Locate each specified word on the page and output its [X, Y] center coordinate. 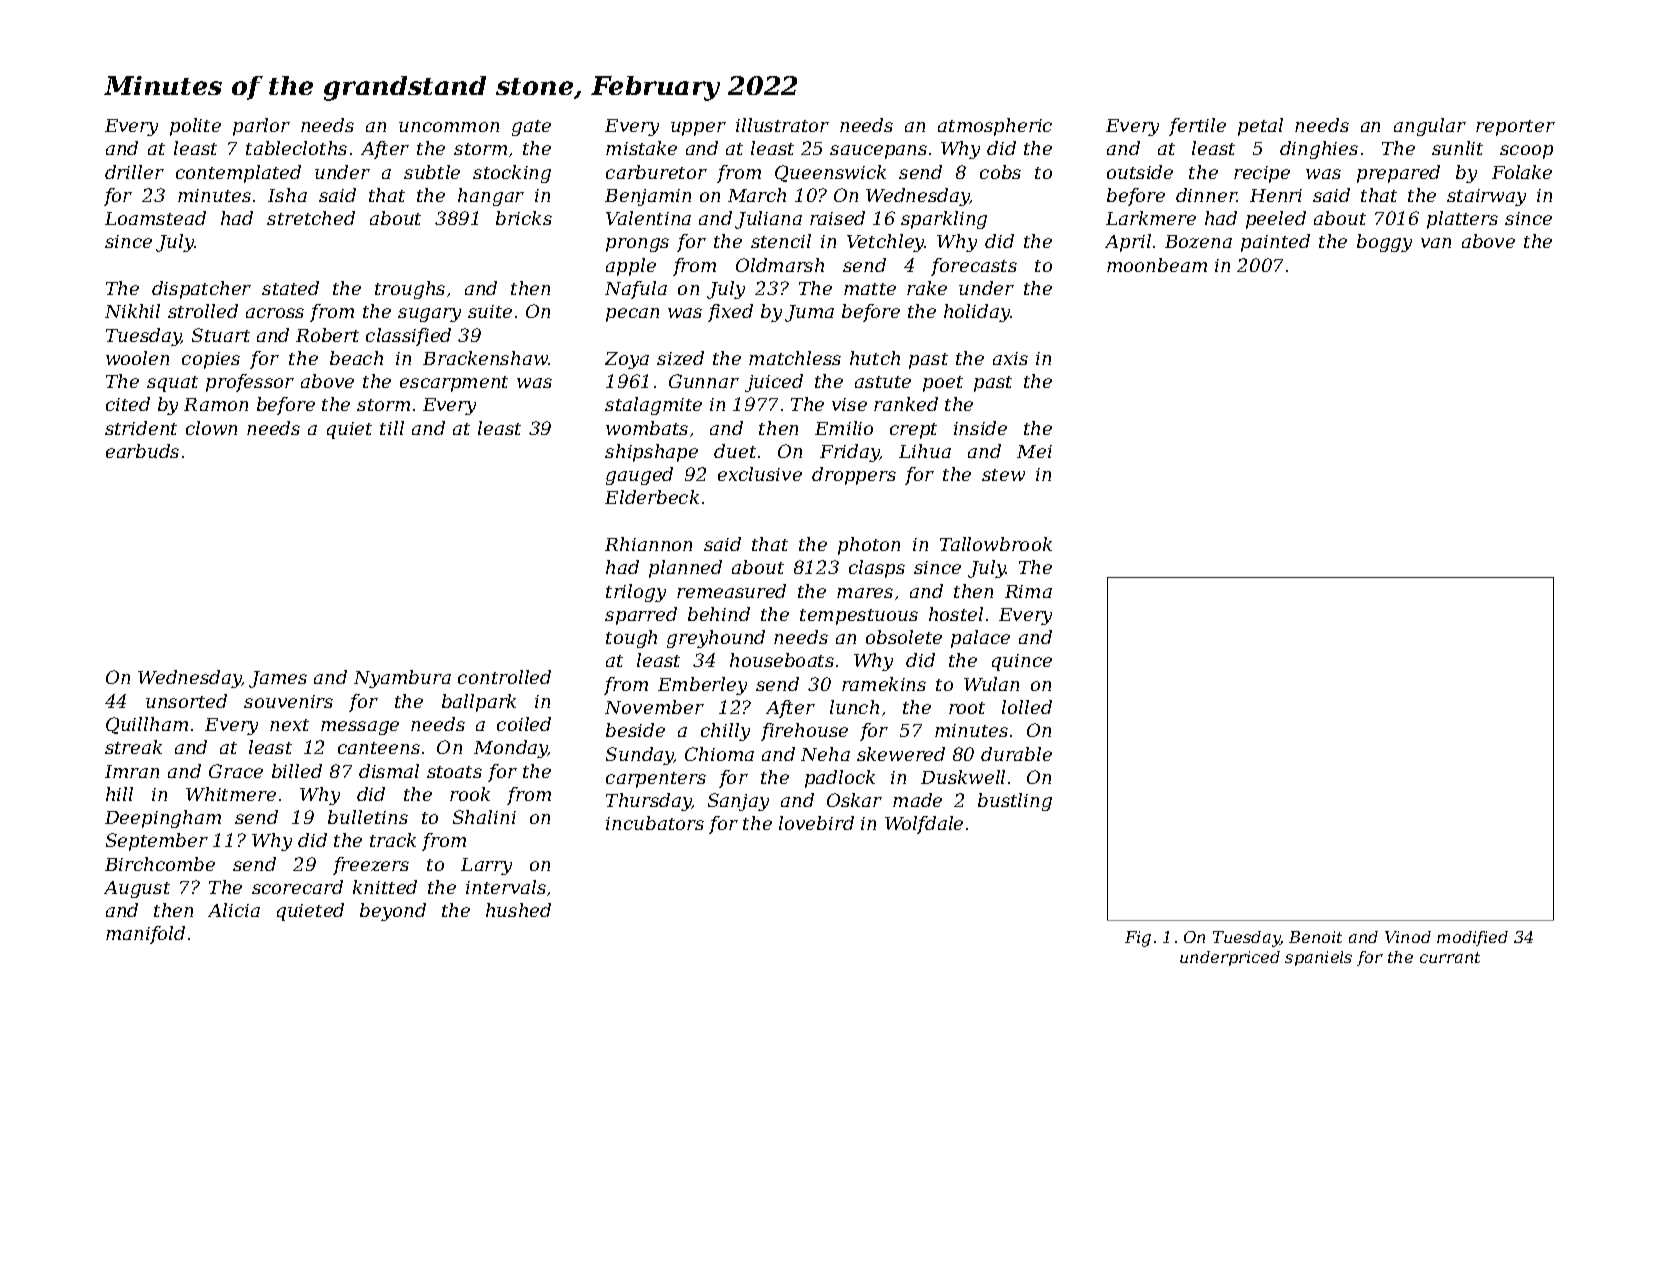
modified [1472, 938]
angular [1430, 127]
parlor [261, 127]
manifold [145, 935]
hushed [518, 910]
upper [698, 129]
